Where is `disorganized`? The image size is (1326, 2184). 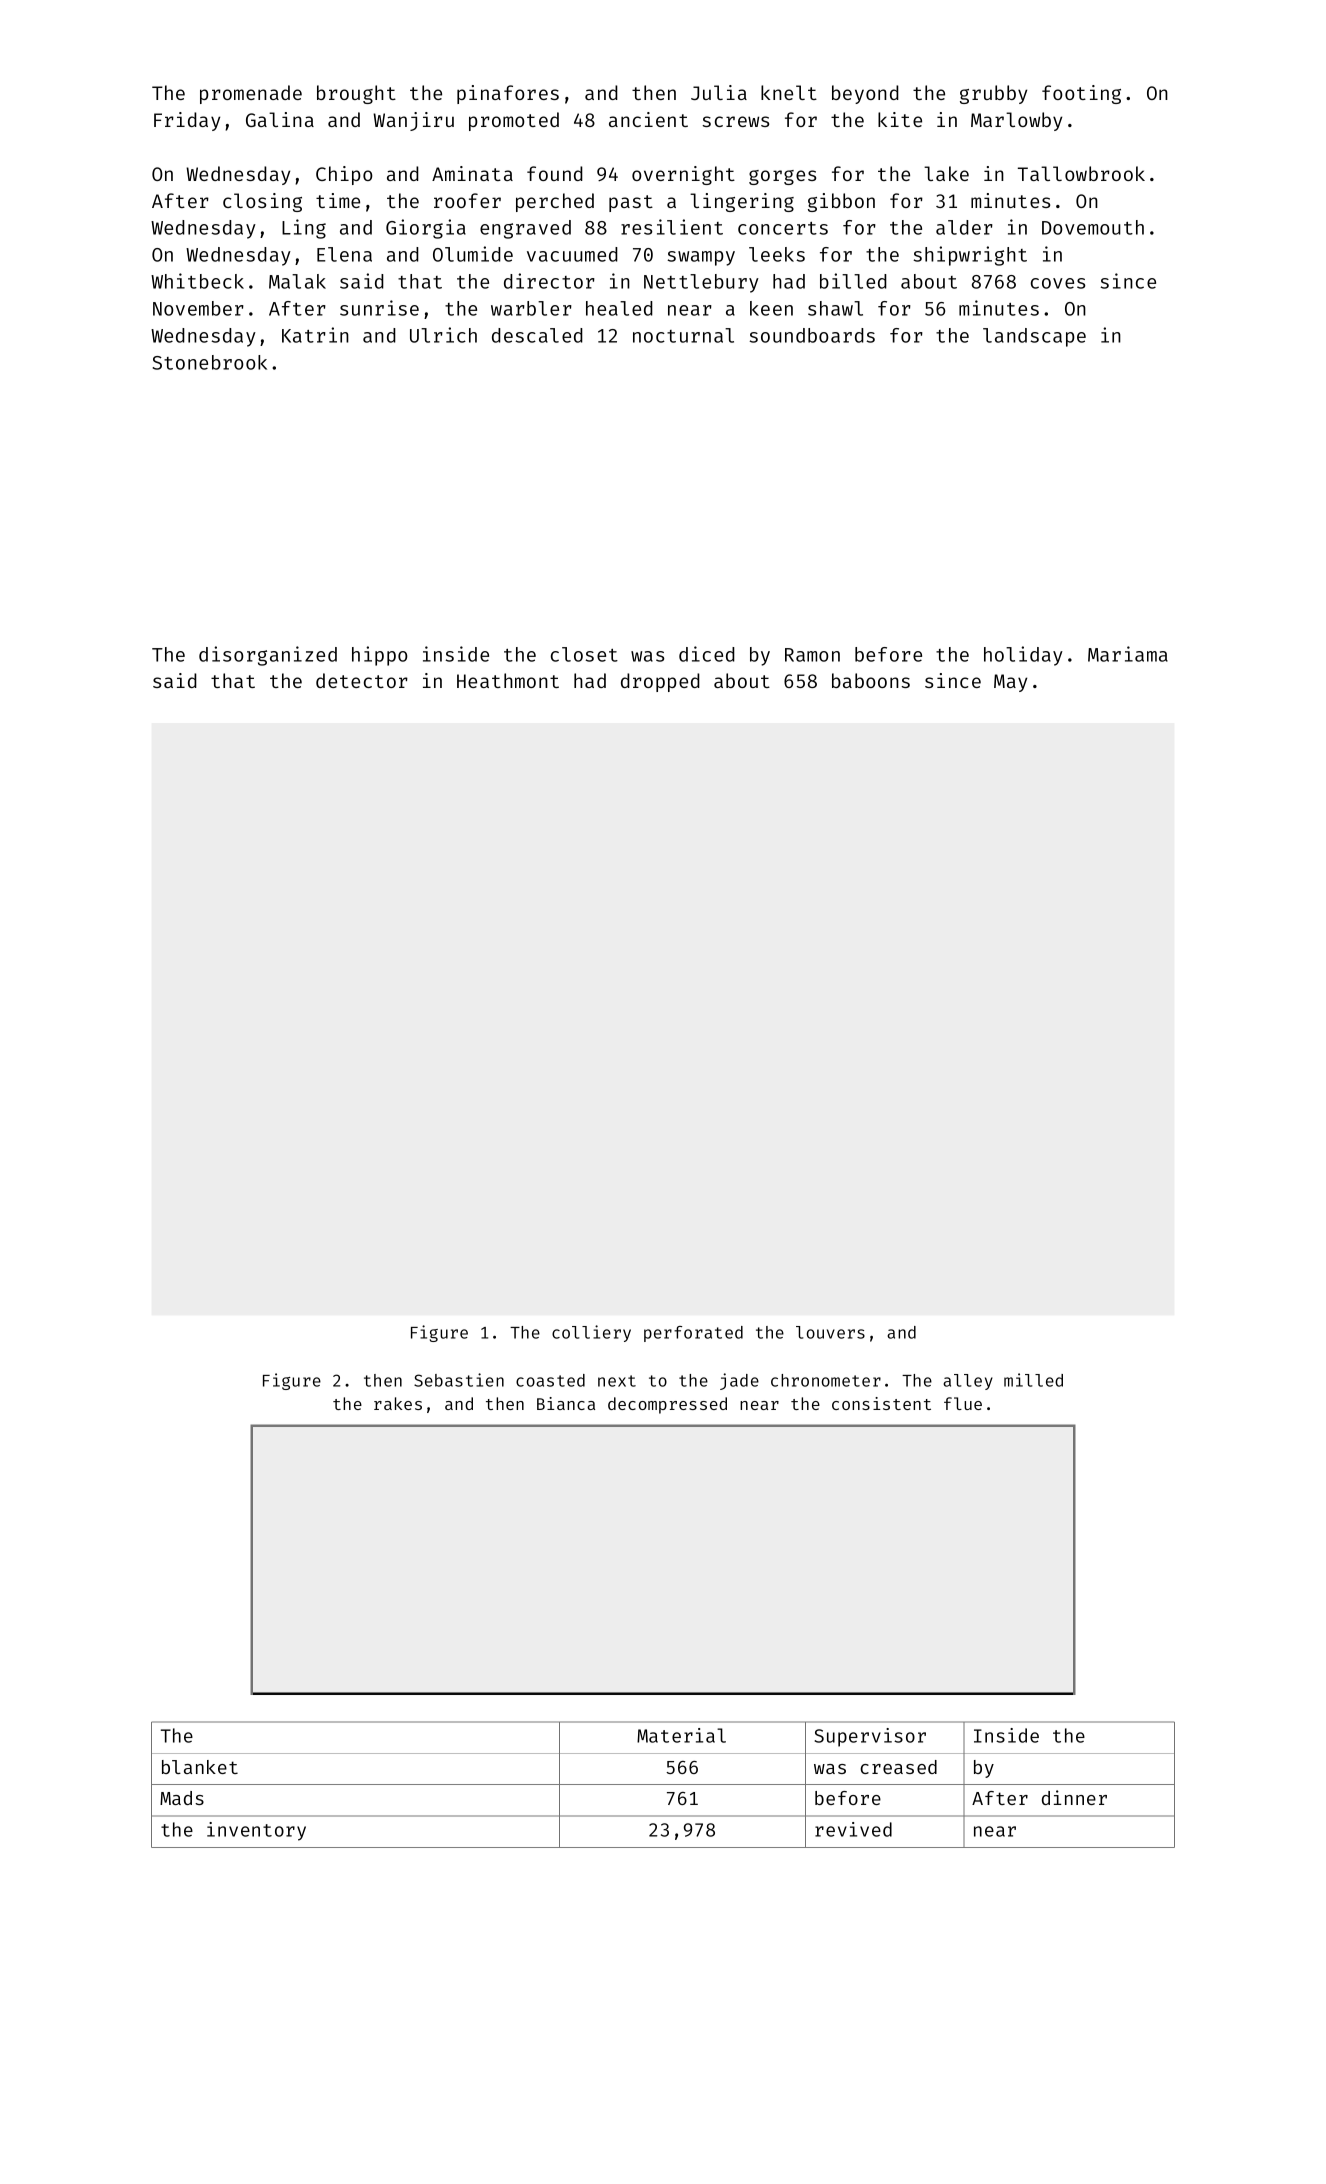 disorganized is located at coordinates (268, 656).
